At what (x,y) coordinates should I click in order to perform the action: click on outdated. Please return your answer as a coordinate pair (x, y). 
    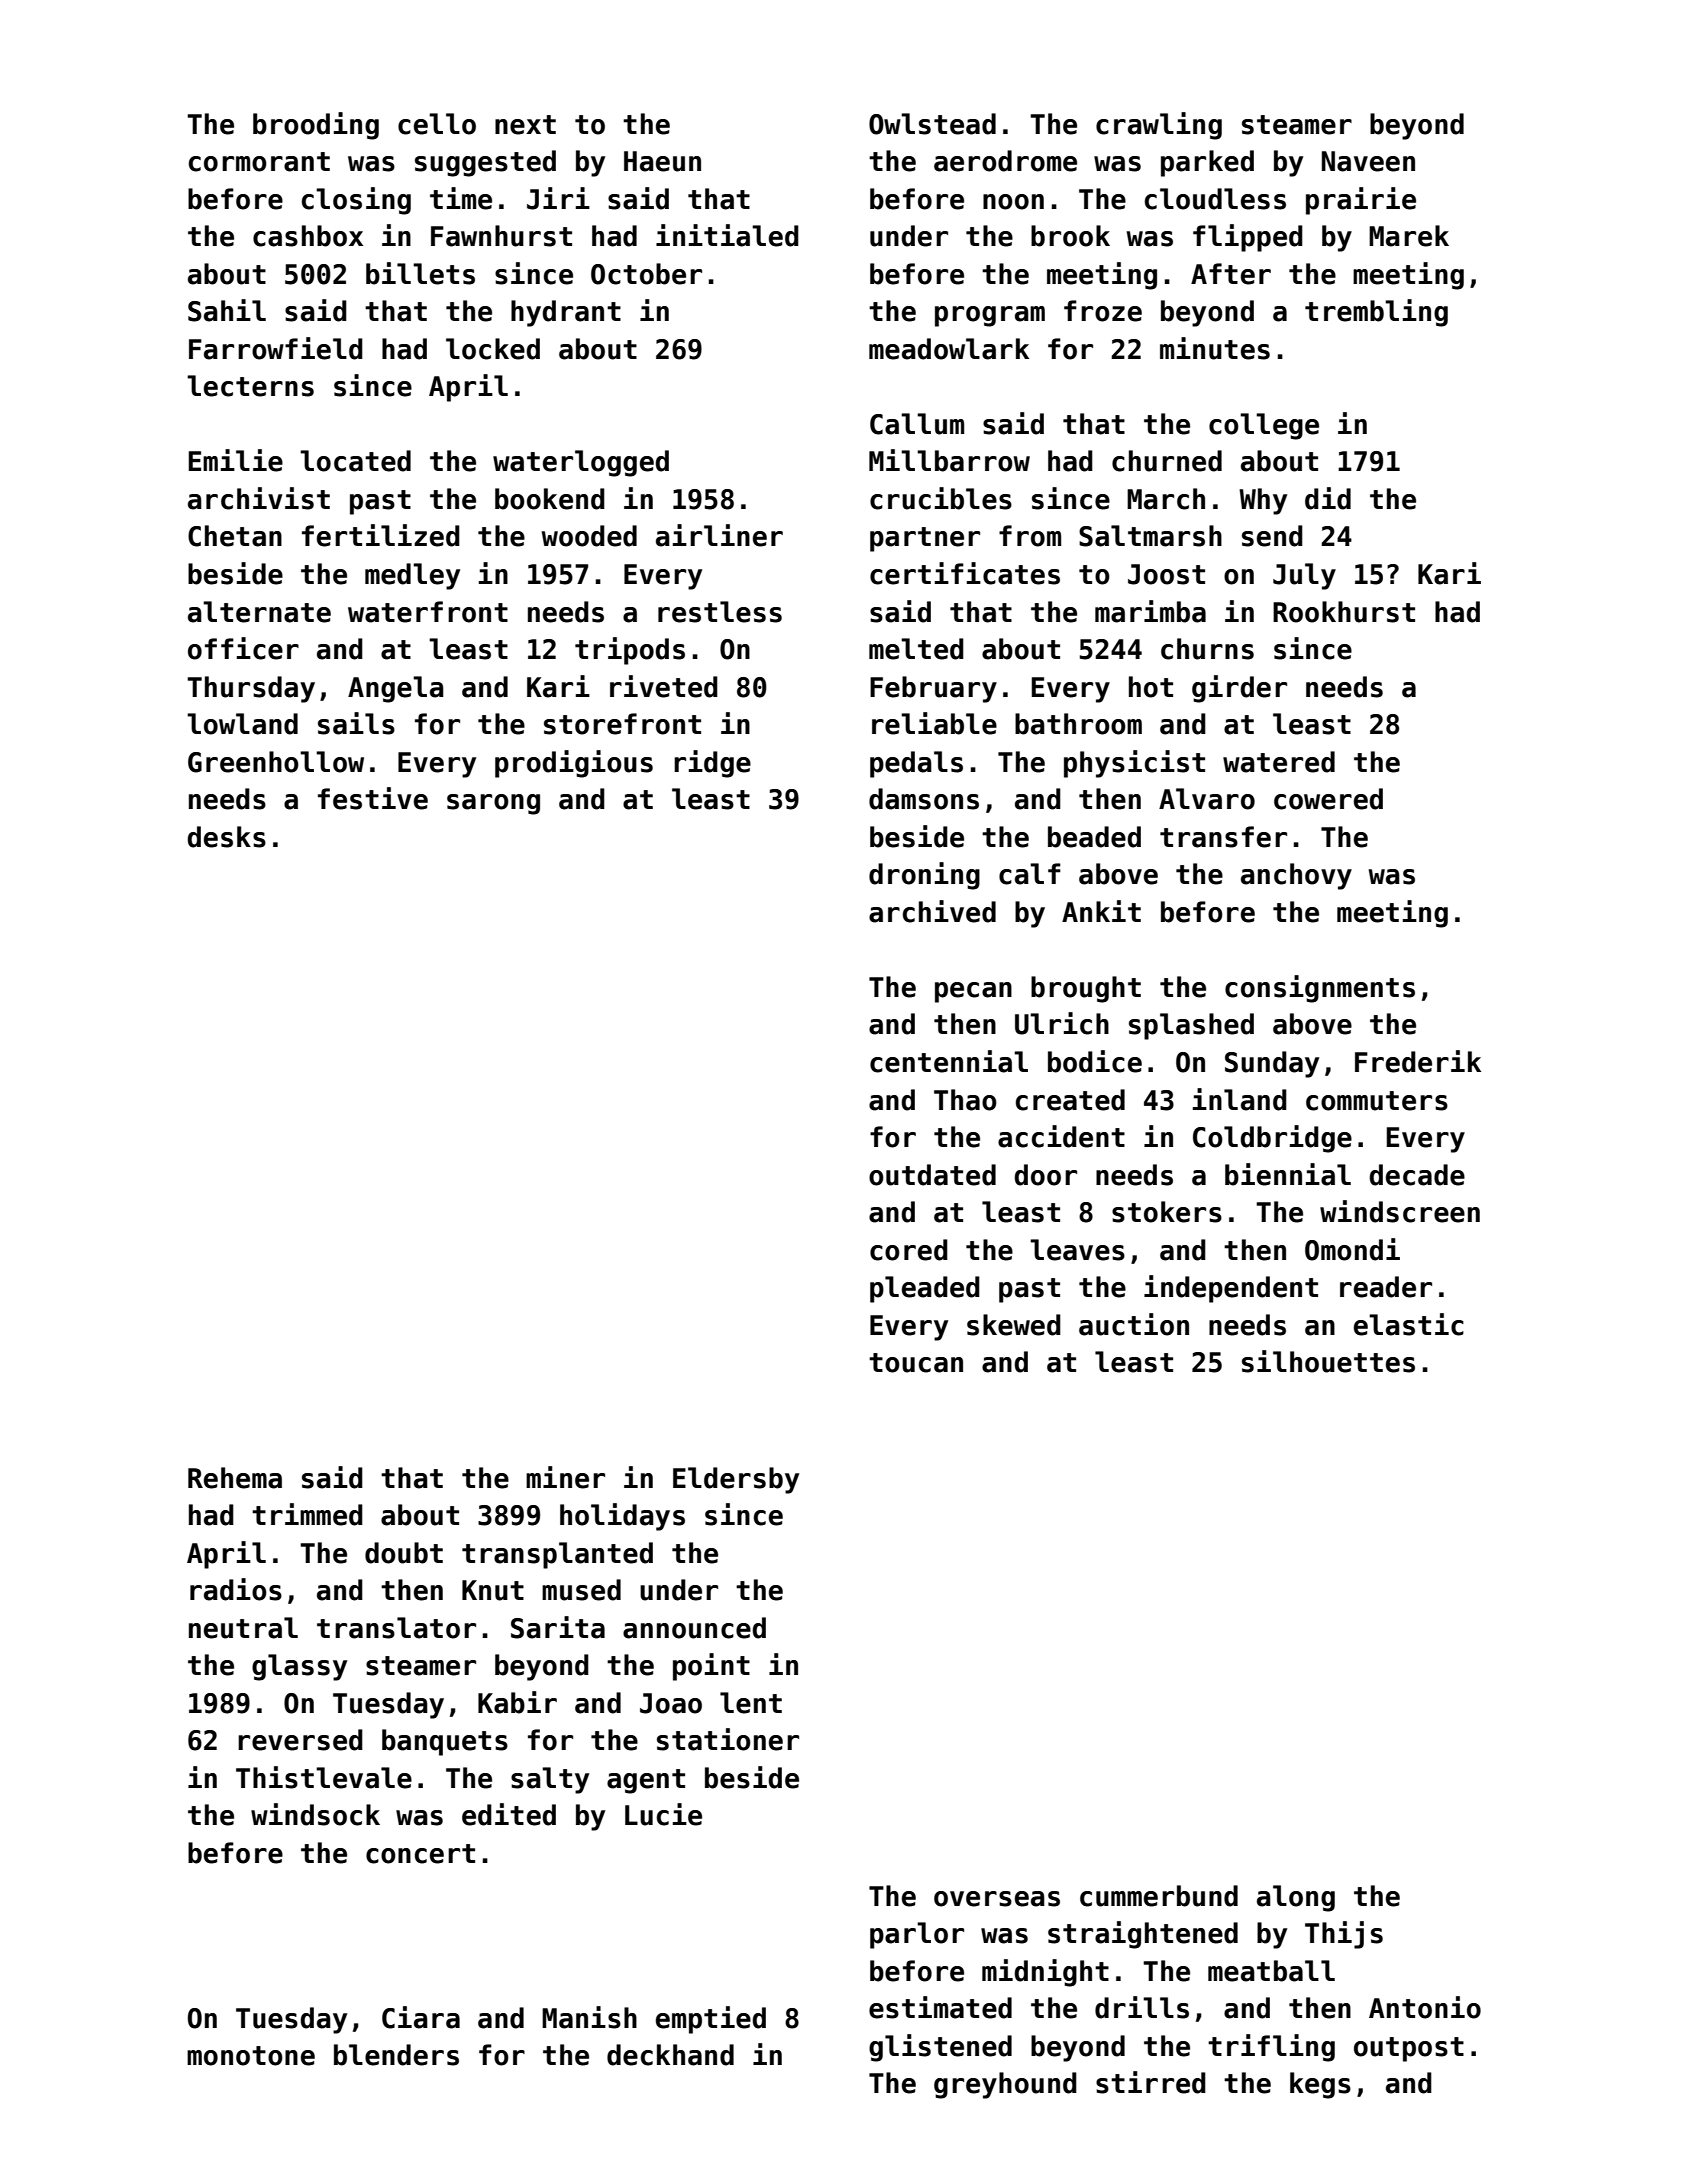
    Looking at the image, I should click on (932, 1175).
